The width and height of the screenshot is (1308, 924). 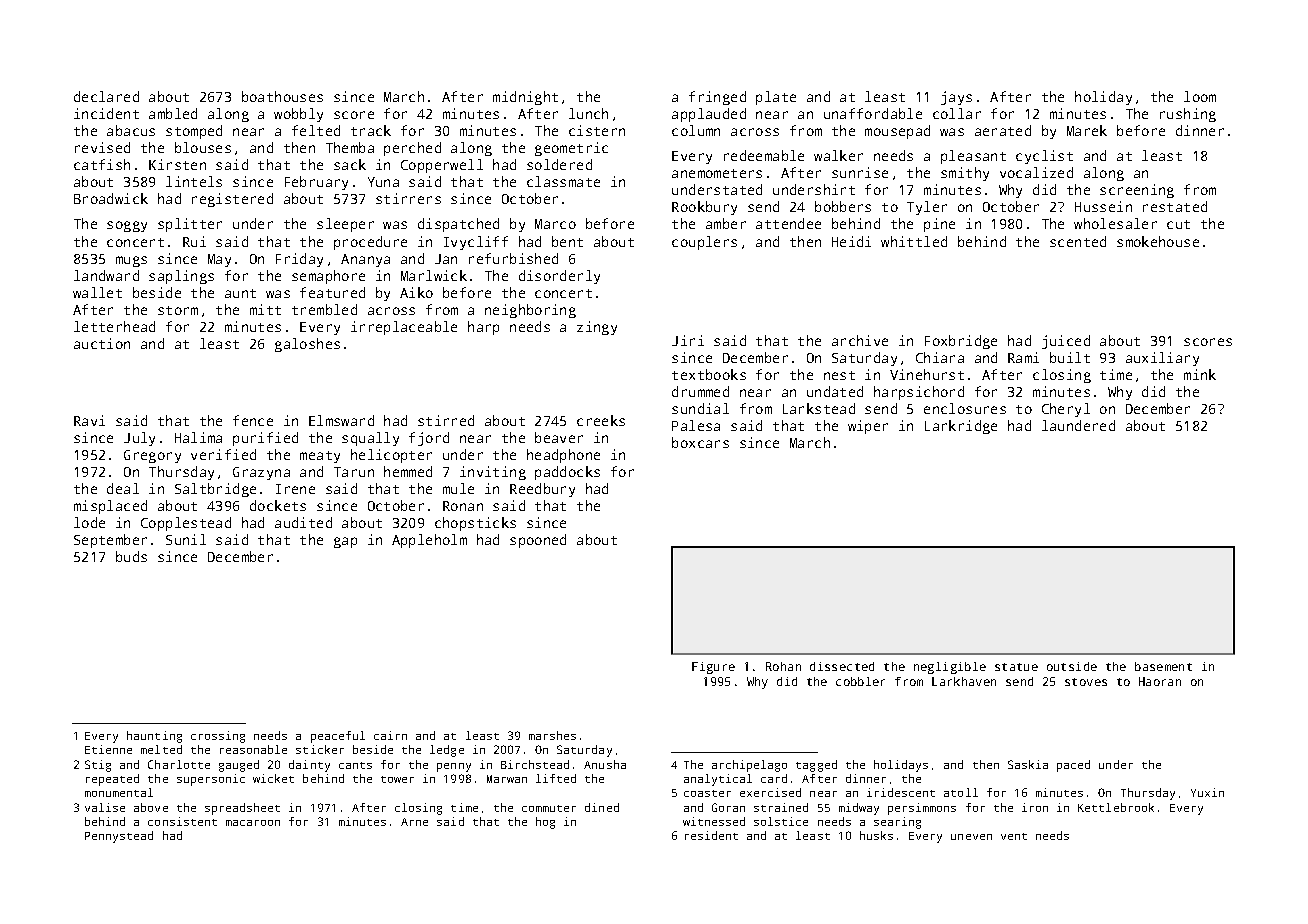 What do you see at coordinates (538, 541) in the screenshot?
I see `spooned` at bounding box center [538, 541].
